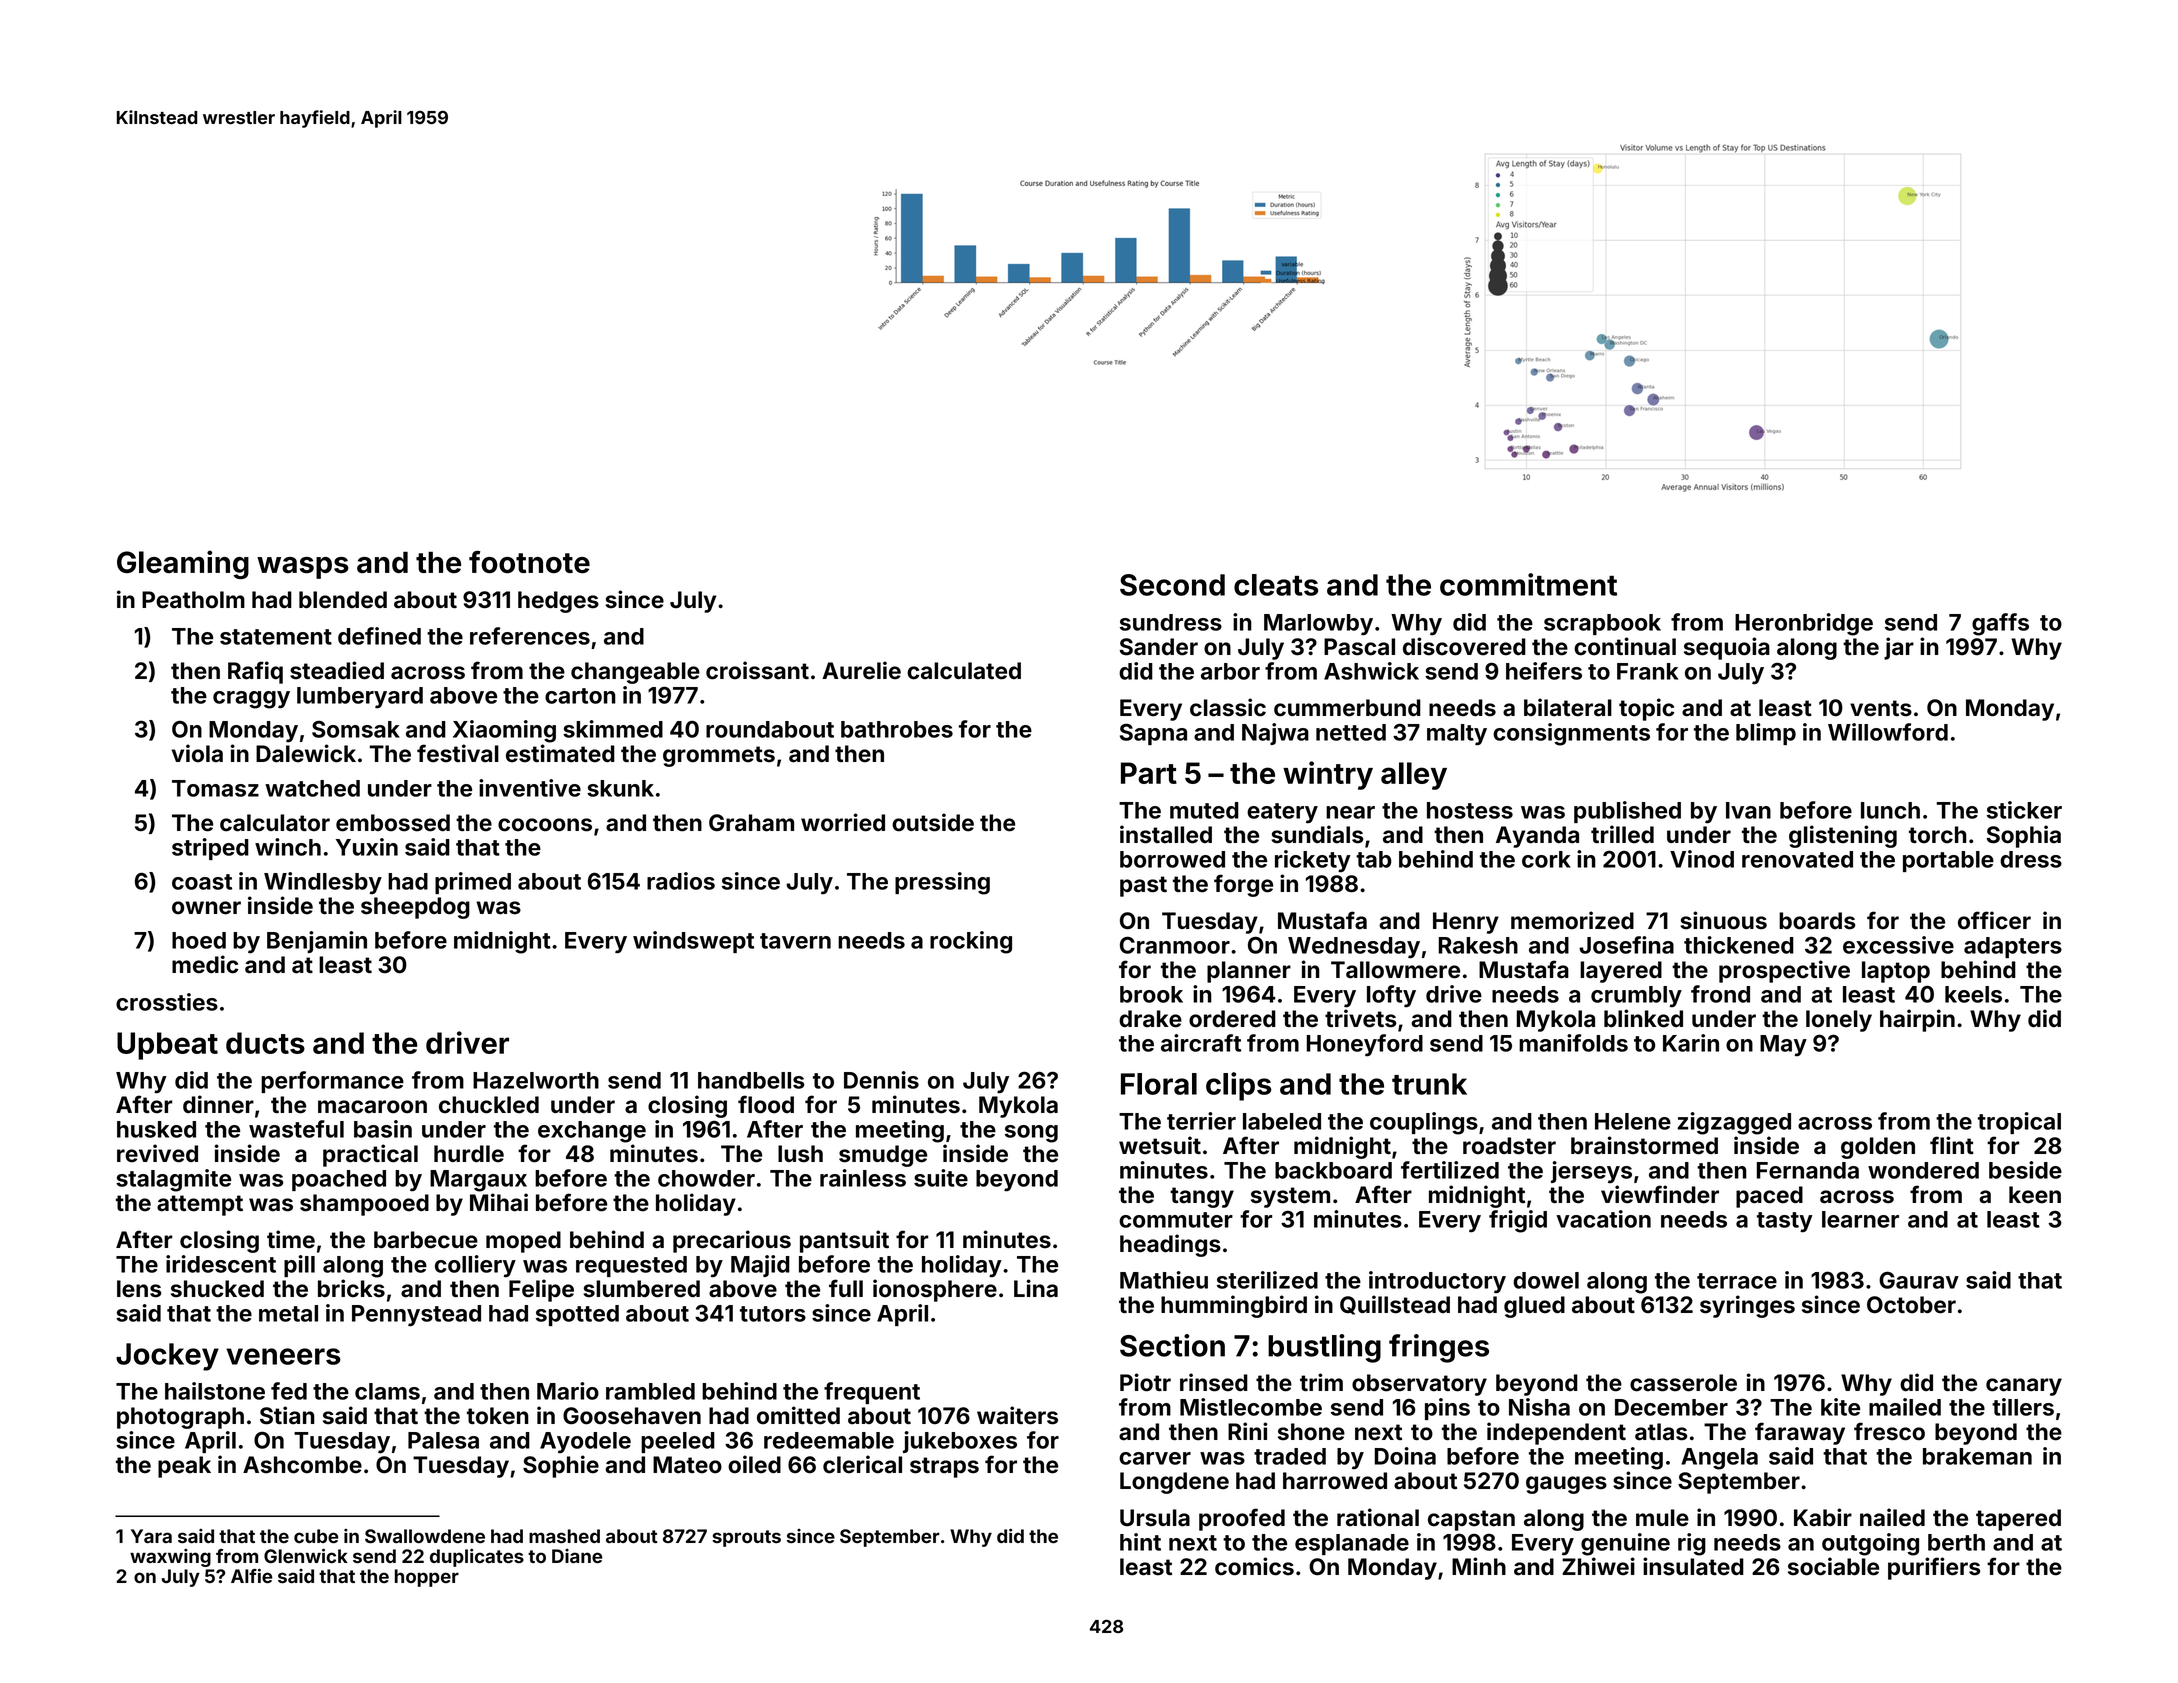 The image size is (2178, 1683). What do you see at coordinates (1239, 1086) in the document?
I see `clips` at bounding box center [1239, 1086].
